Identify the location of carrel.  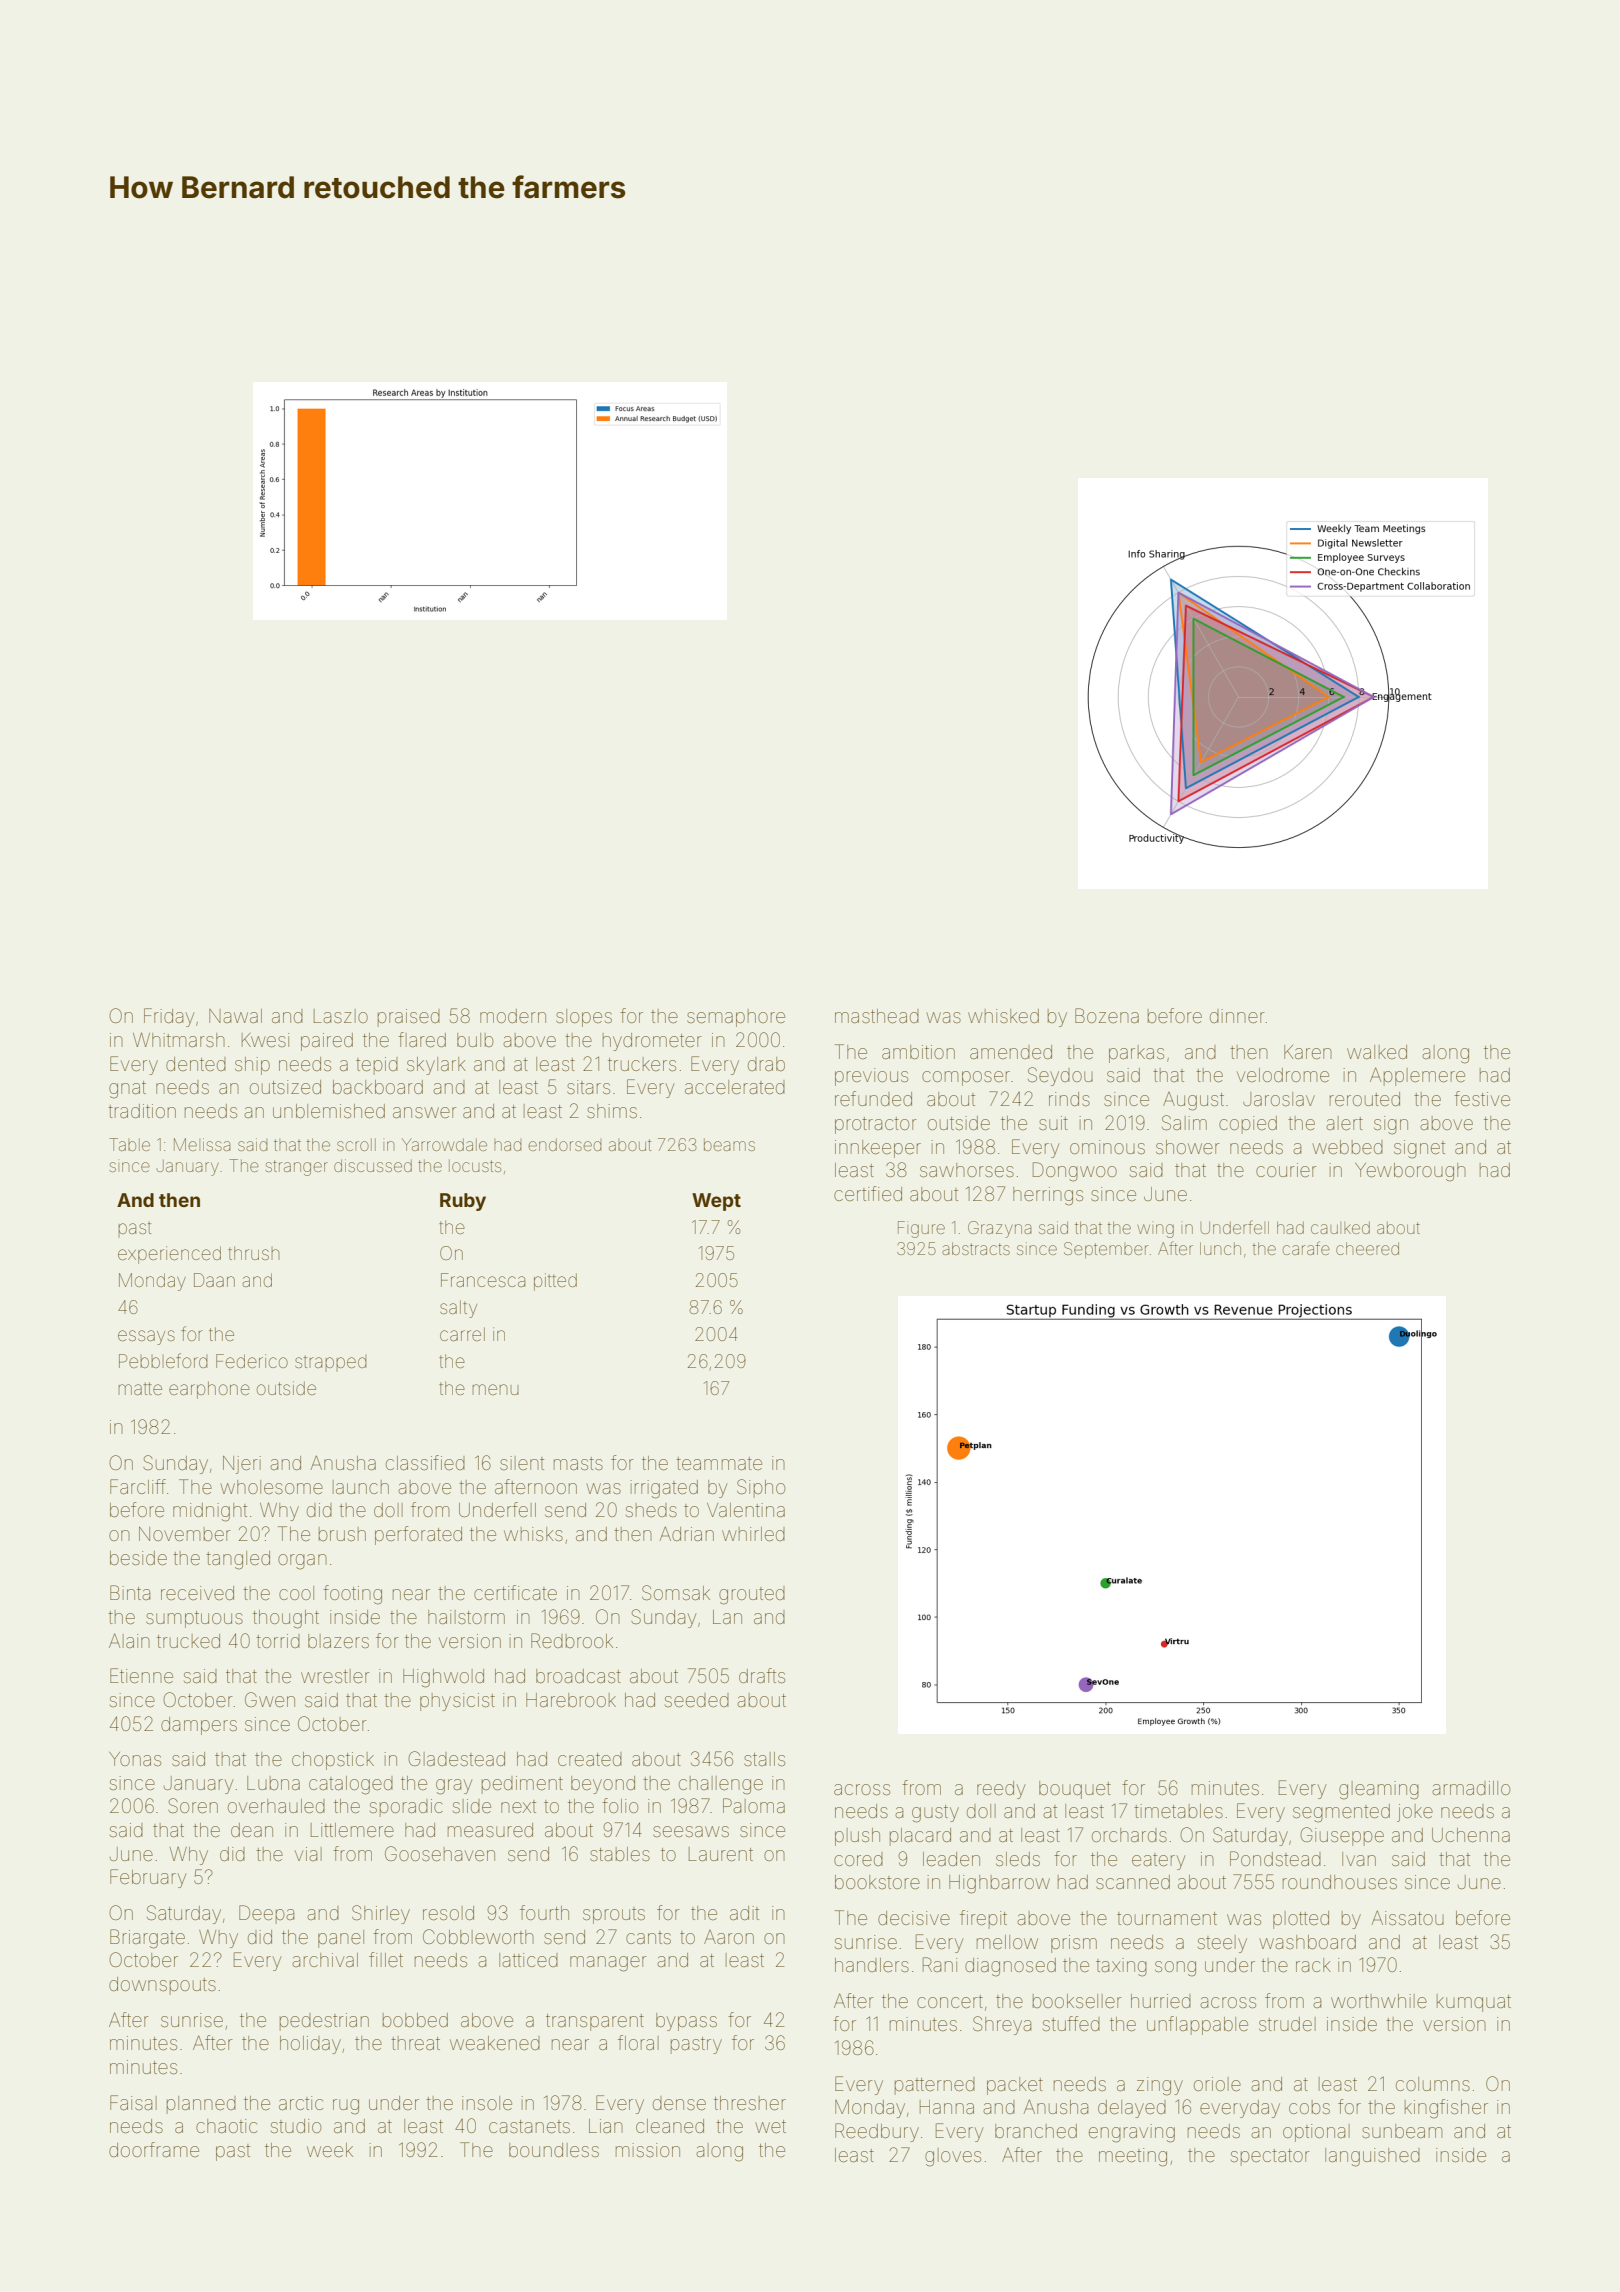
(462, 1334).
